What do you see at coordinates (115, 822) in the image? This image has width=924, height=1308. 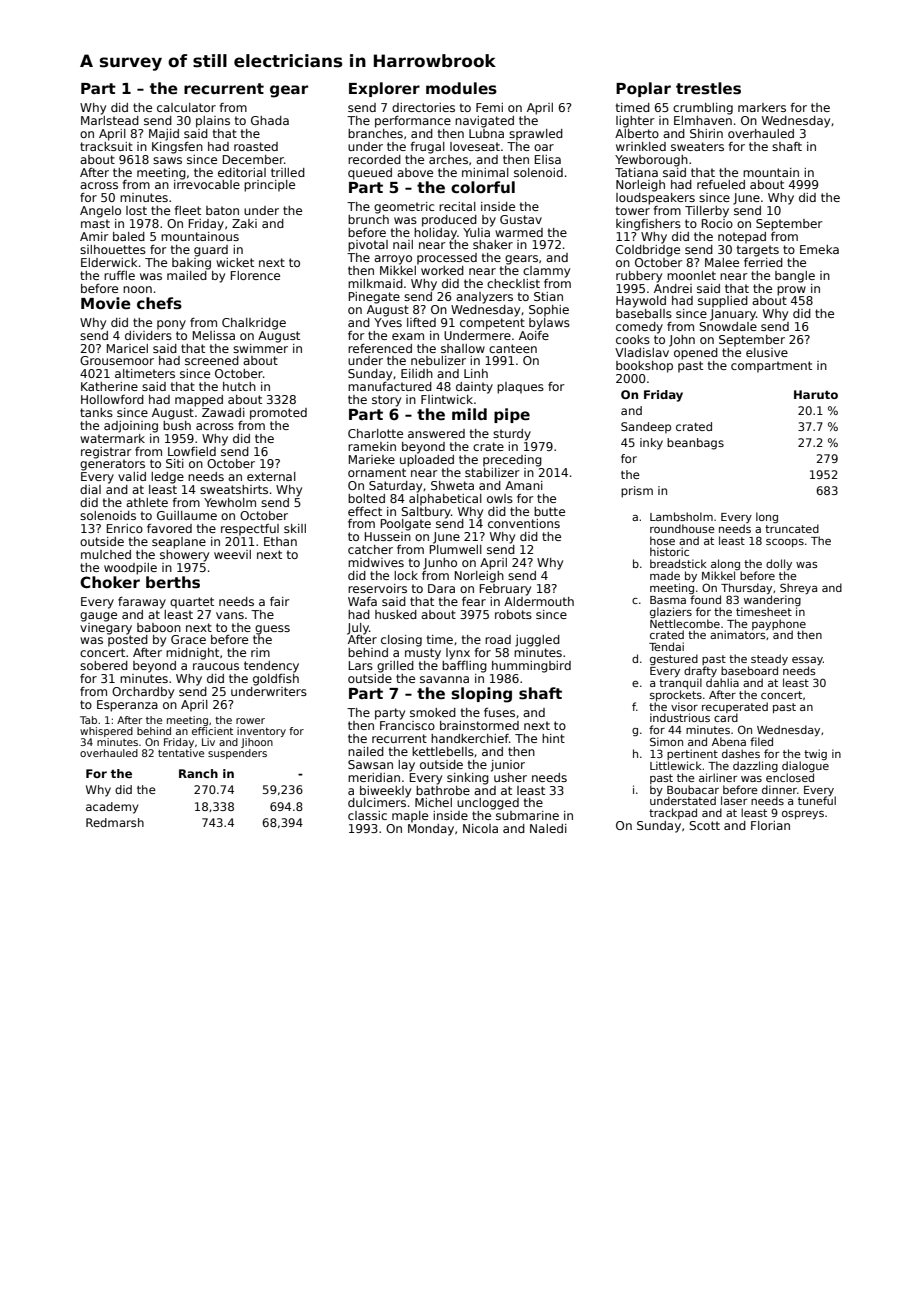 I see `Redmarsh` at bounding box center [115, 822].
